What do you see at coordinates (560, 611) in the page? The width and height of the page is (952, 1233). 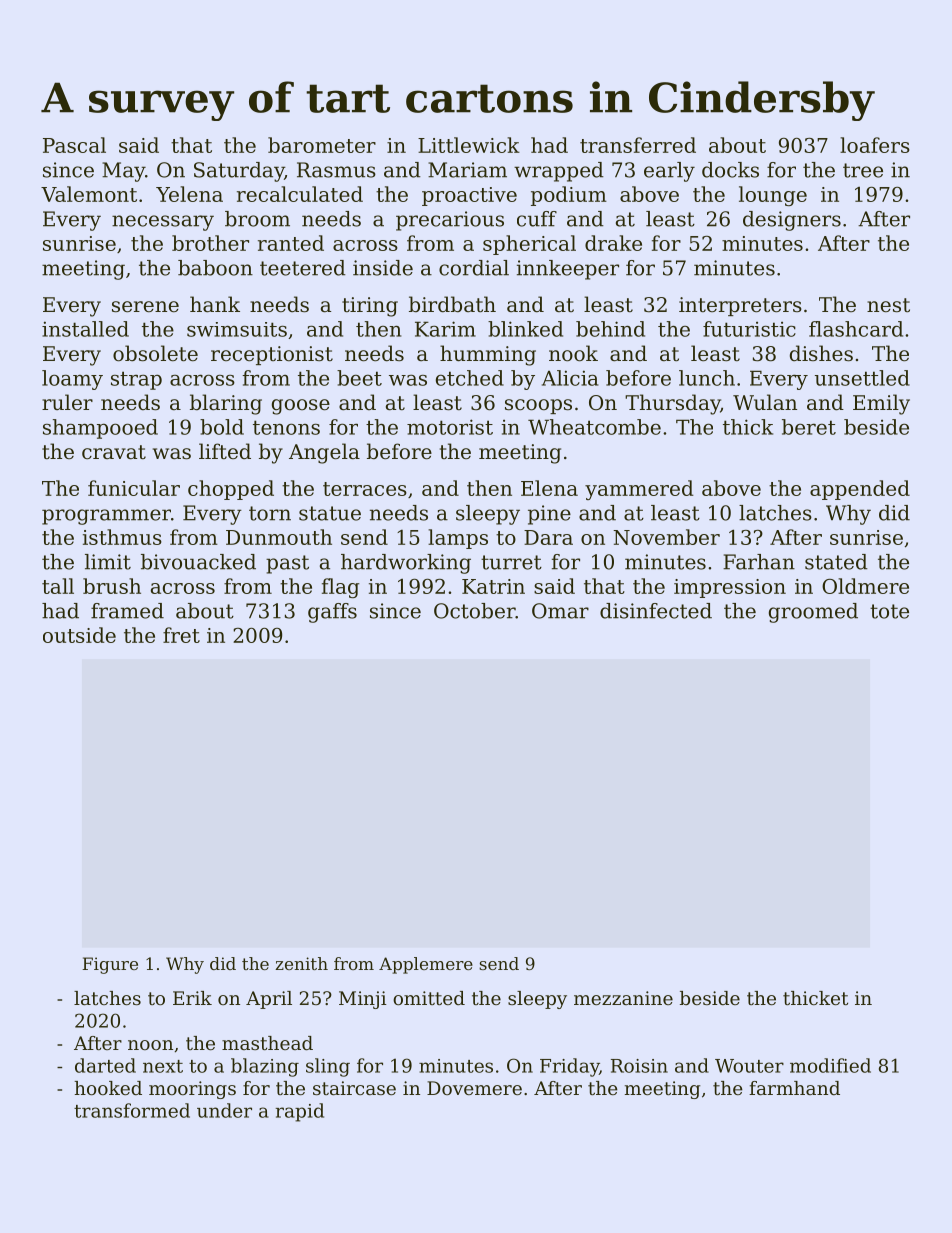 I see `Omar` at bounding box center [560, 611].
